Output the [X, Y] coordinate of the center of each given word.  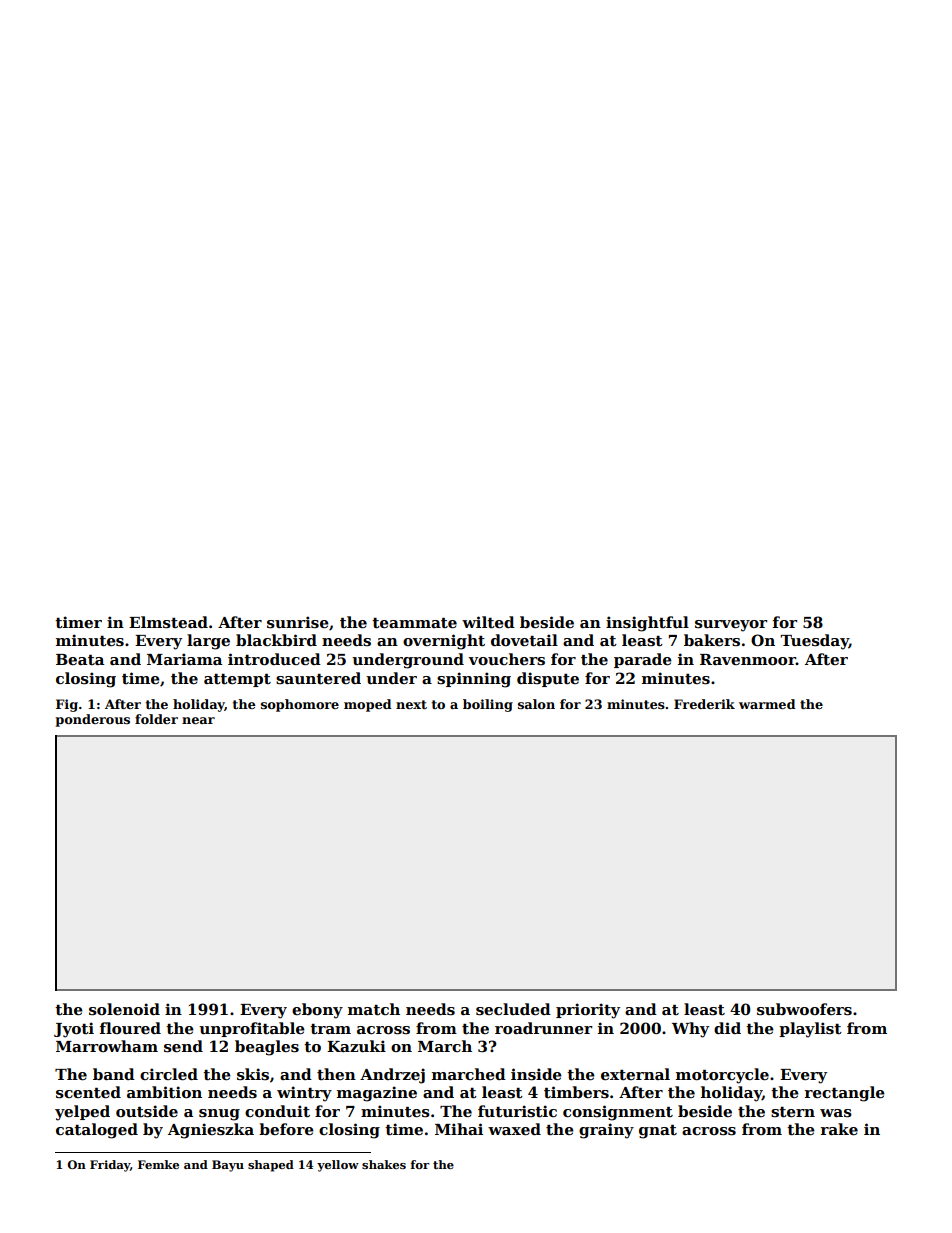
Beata [80, 659]
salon [536, 704]
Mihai [459, 1129]
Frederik [704, 704]
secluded [513, 1009]
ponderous [93, 720]
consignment [618, 1113]
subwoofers [804, 1009]
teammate [414, 623]
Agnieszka [211, 1131]
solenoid [124, 1009]
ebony [317, 1011]
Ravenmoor [748, 659]
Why [690, 1030]
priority [588, 1011]
